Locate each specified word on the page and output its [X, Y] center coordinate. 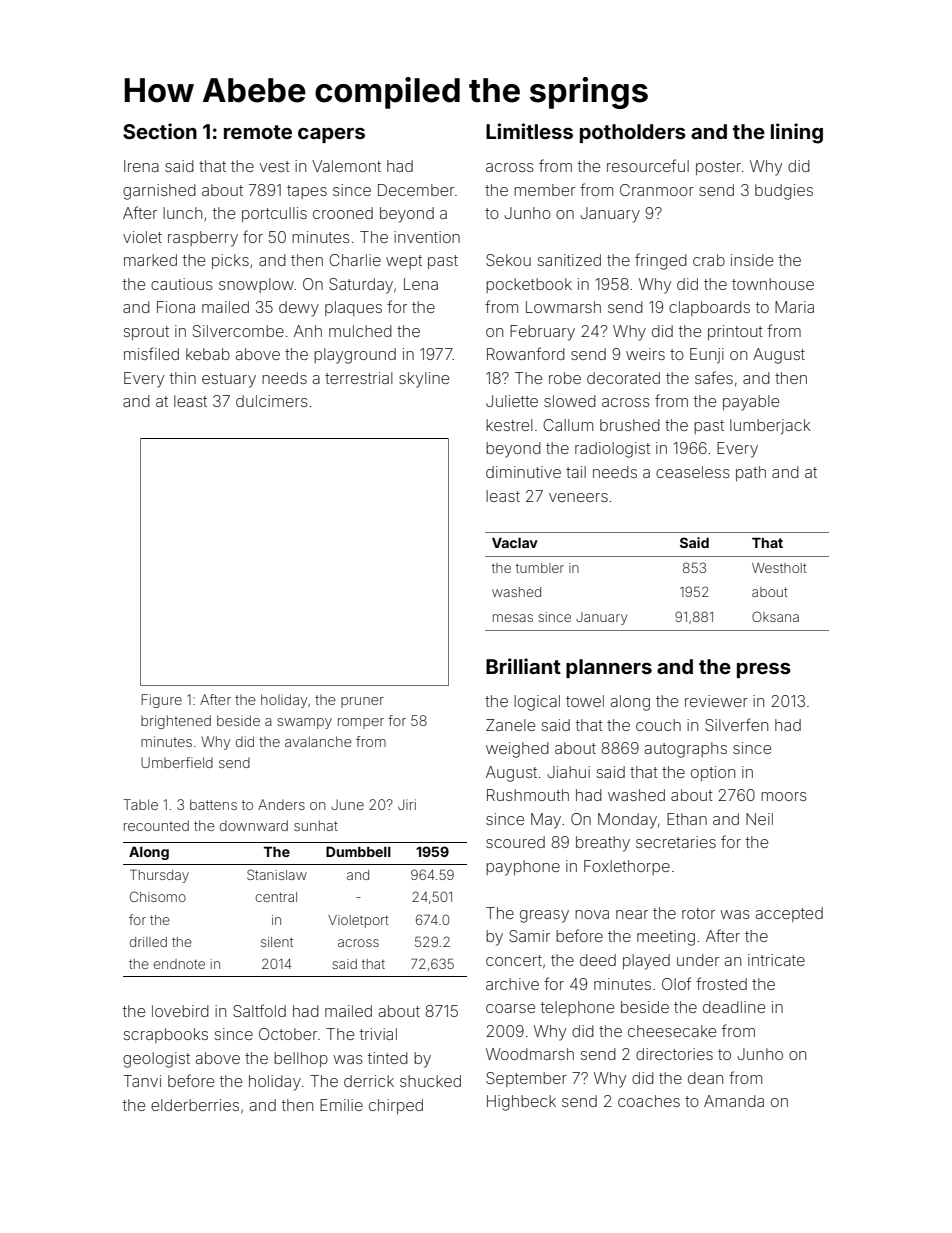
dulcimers [272, 401]
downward [254, 825]
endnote [179, 964]
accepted [789, 914]
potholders [633, 133]
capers [331, 135]
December [416, 190]
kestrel [509, 425]
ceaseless [693, 472]
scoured [515, 842]
